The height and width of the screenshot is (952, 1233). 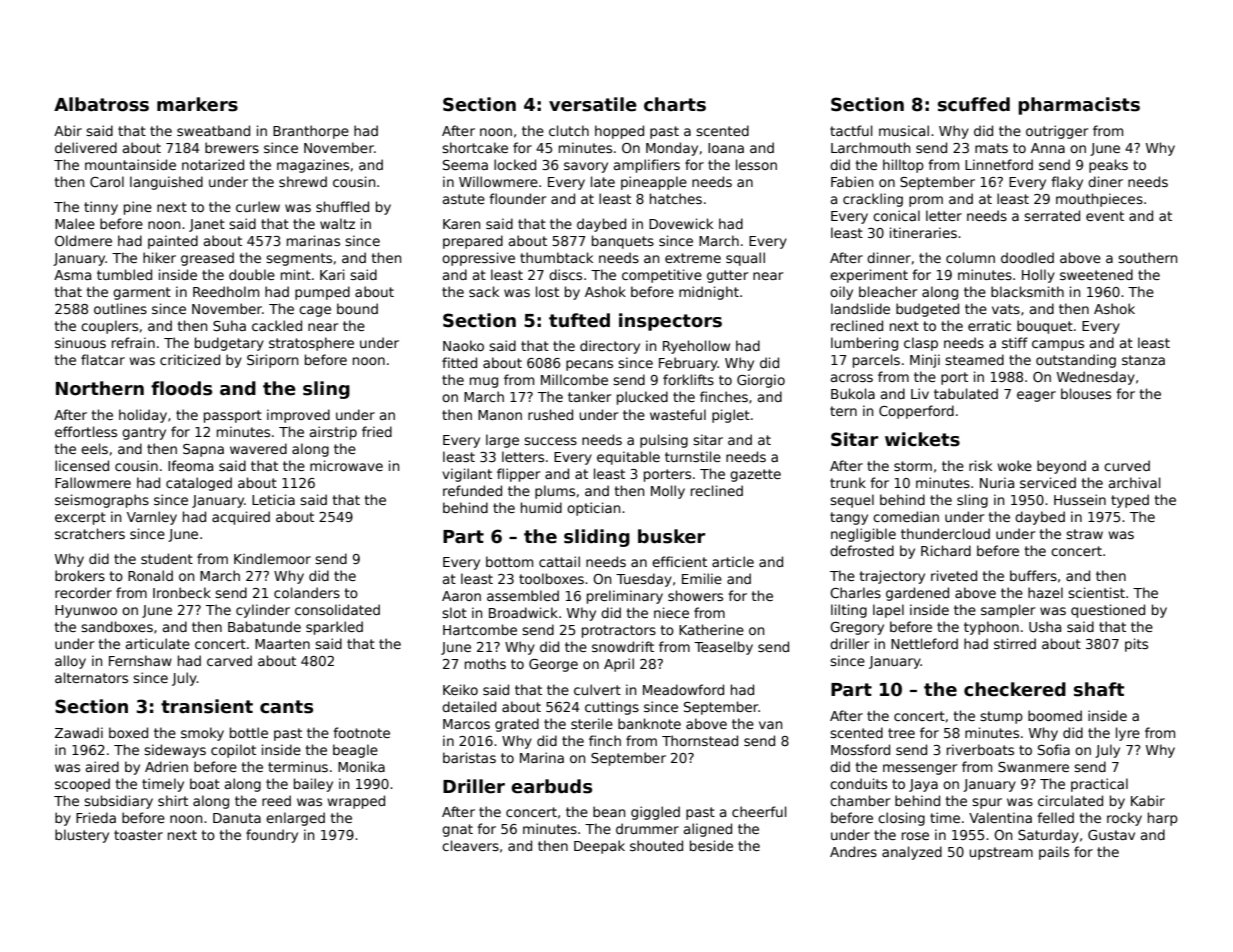 I want to click on optician, so click(x=593, y=509).
